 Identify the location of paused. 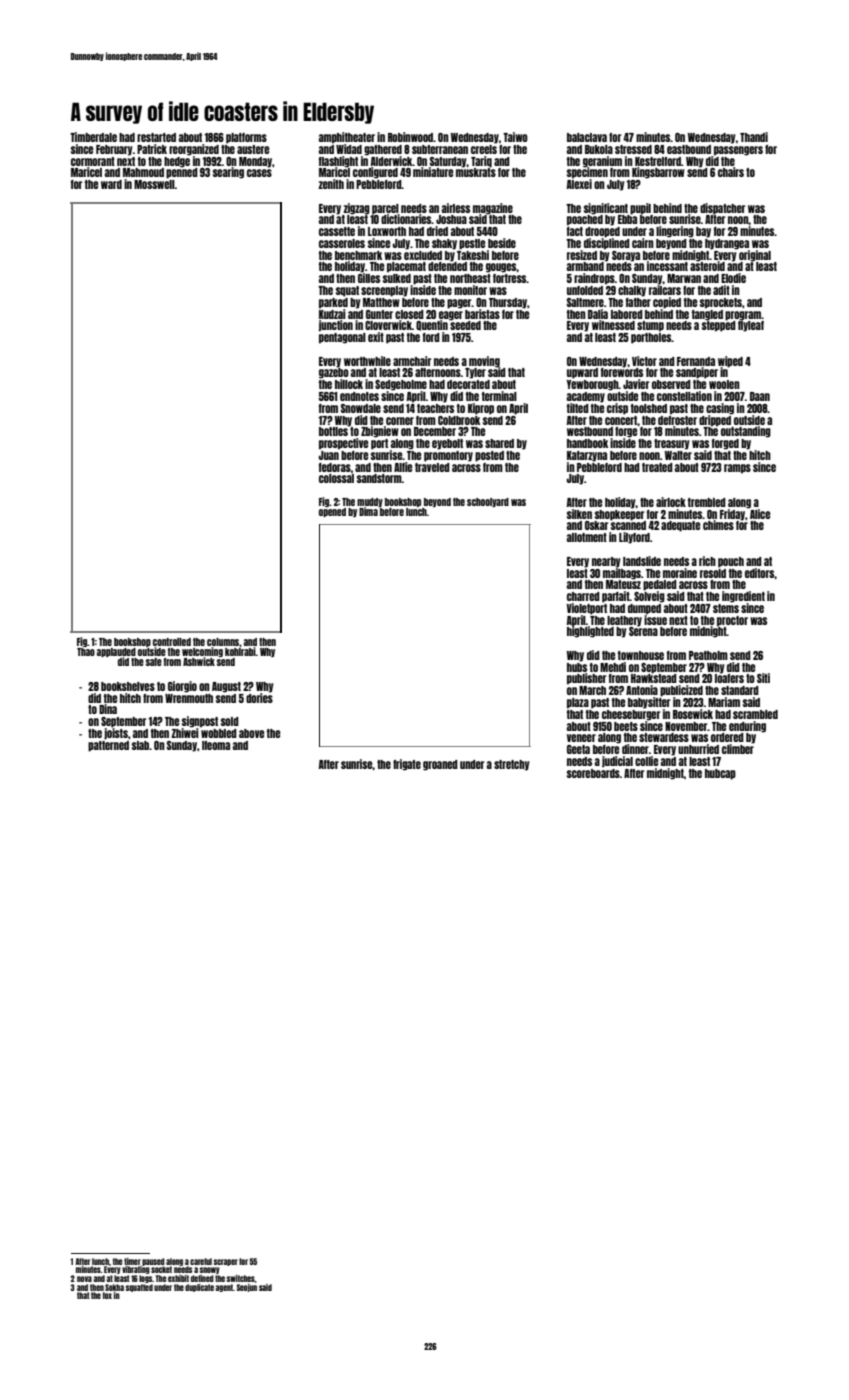
(153, 1262).
